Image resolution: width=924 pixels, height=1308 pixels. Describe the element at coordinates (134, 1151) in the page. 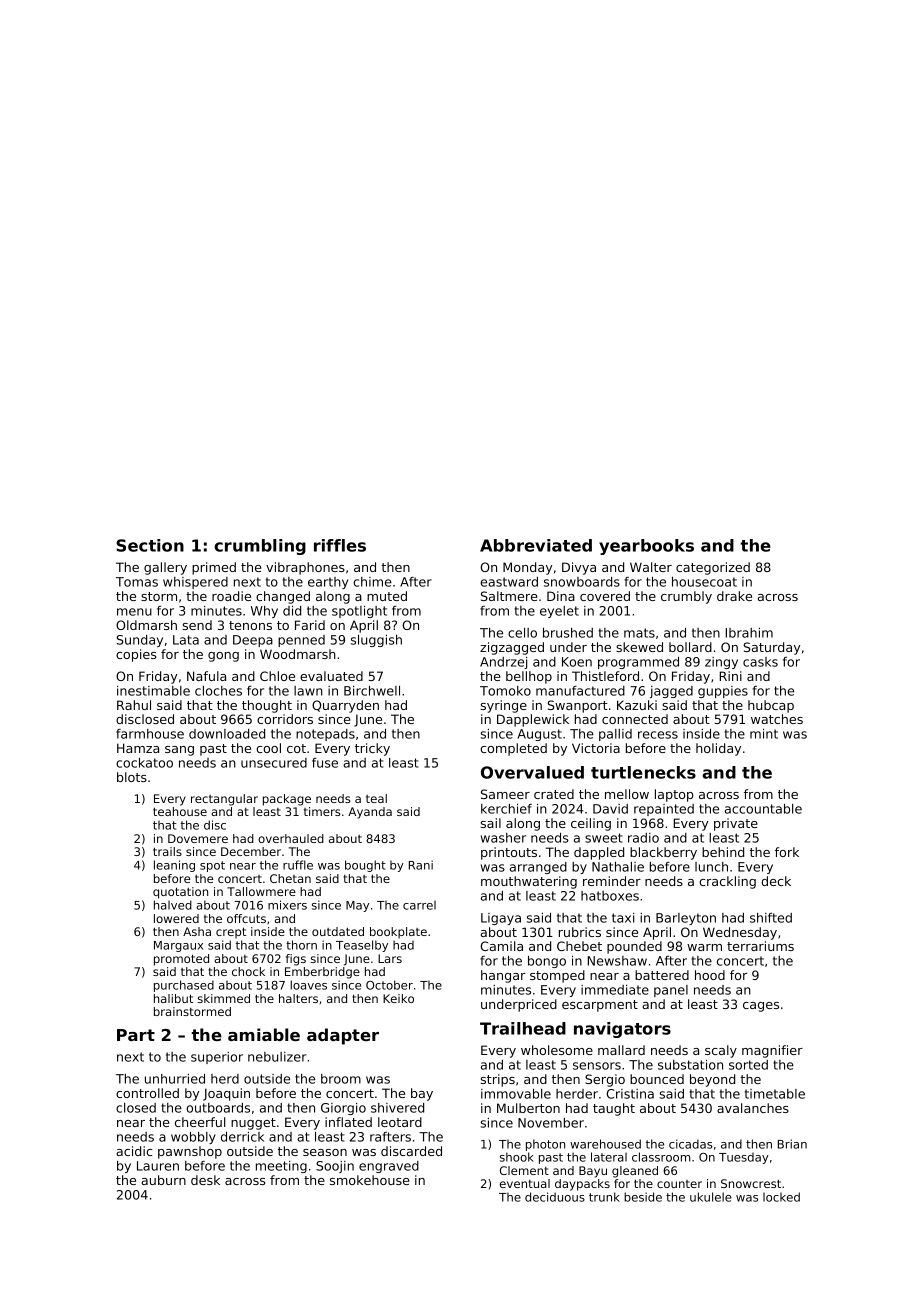

I see `acidic` at that location.
